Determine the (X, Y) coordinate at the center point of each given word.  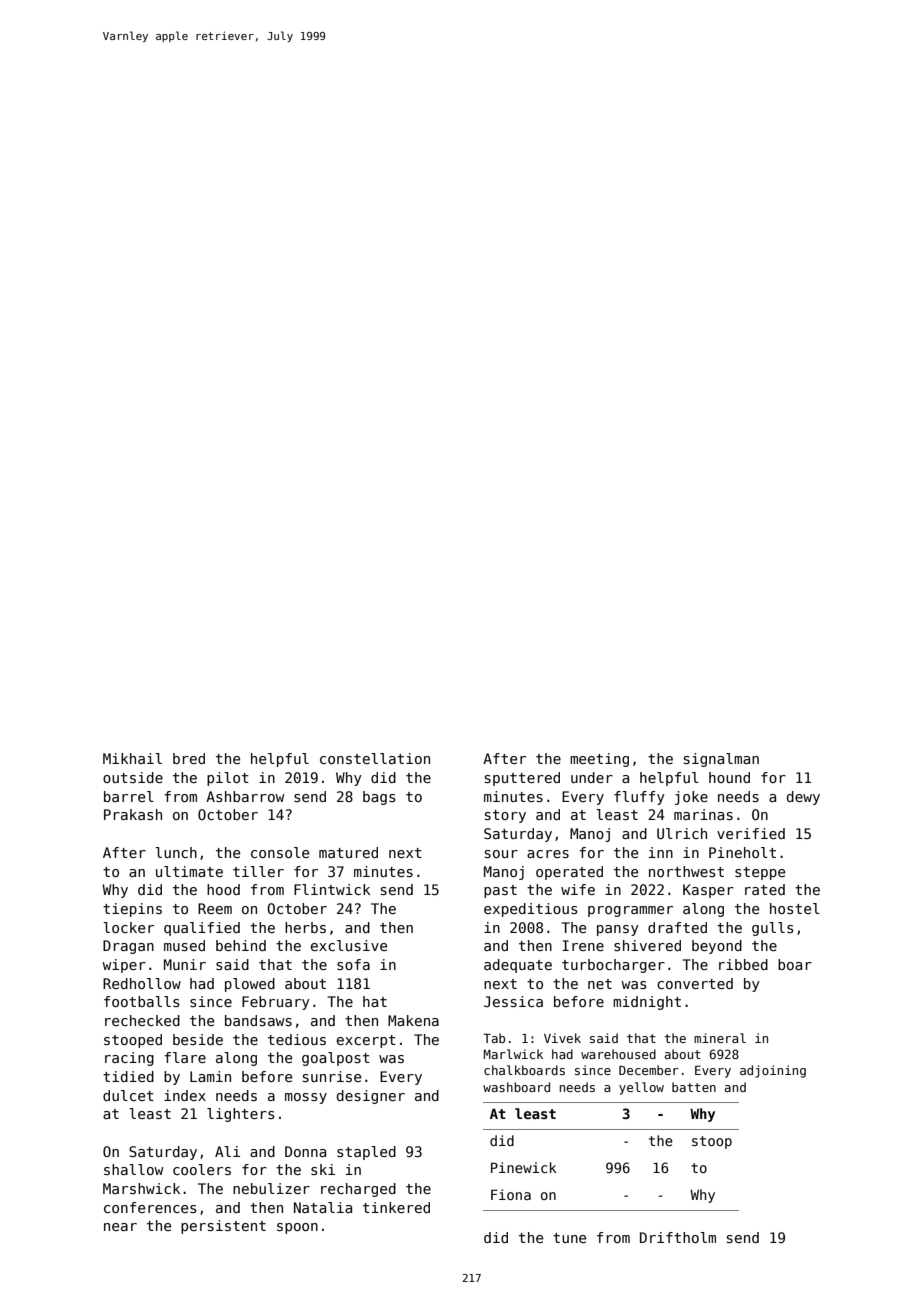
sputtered (522, 779)
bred (189, 758)
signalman (721, 760)
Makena (413, 1020)
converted (695, 983)
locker (128, 927)
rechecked (142, 1020)
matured (348, 852)
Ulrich (682, 833)
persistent (223, 1227)
